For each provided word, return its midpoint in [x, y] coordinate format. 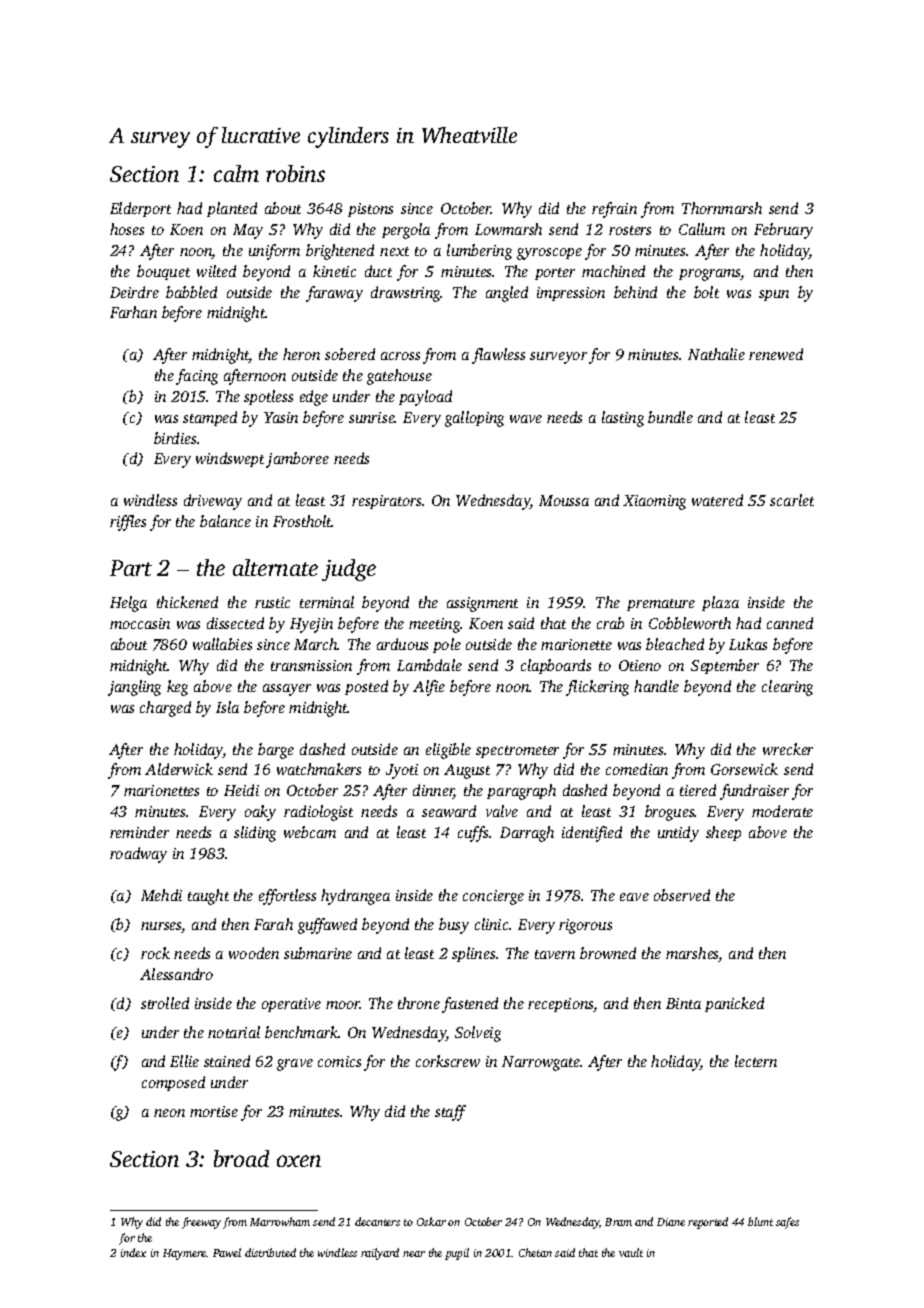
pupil [457, 1254]
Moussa [564, 500]
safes [787, 1223]
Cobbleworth [690, 623]
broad [241, 1158]
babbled [191, 292]
